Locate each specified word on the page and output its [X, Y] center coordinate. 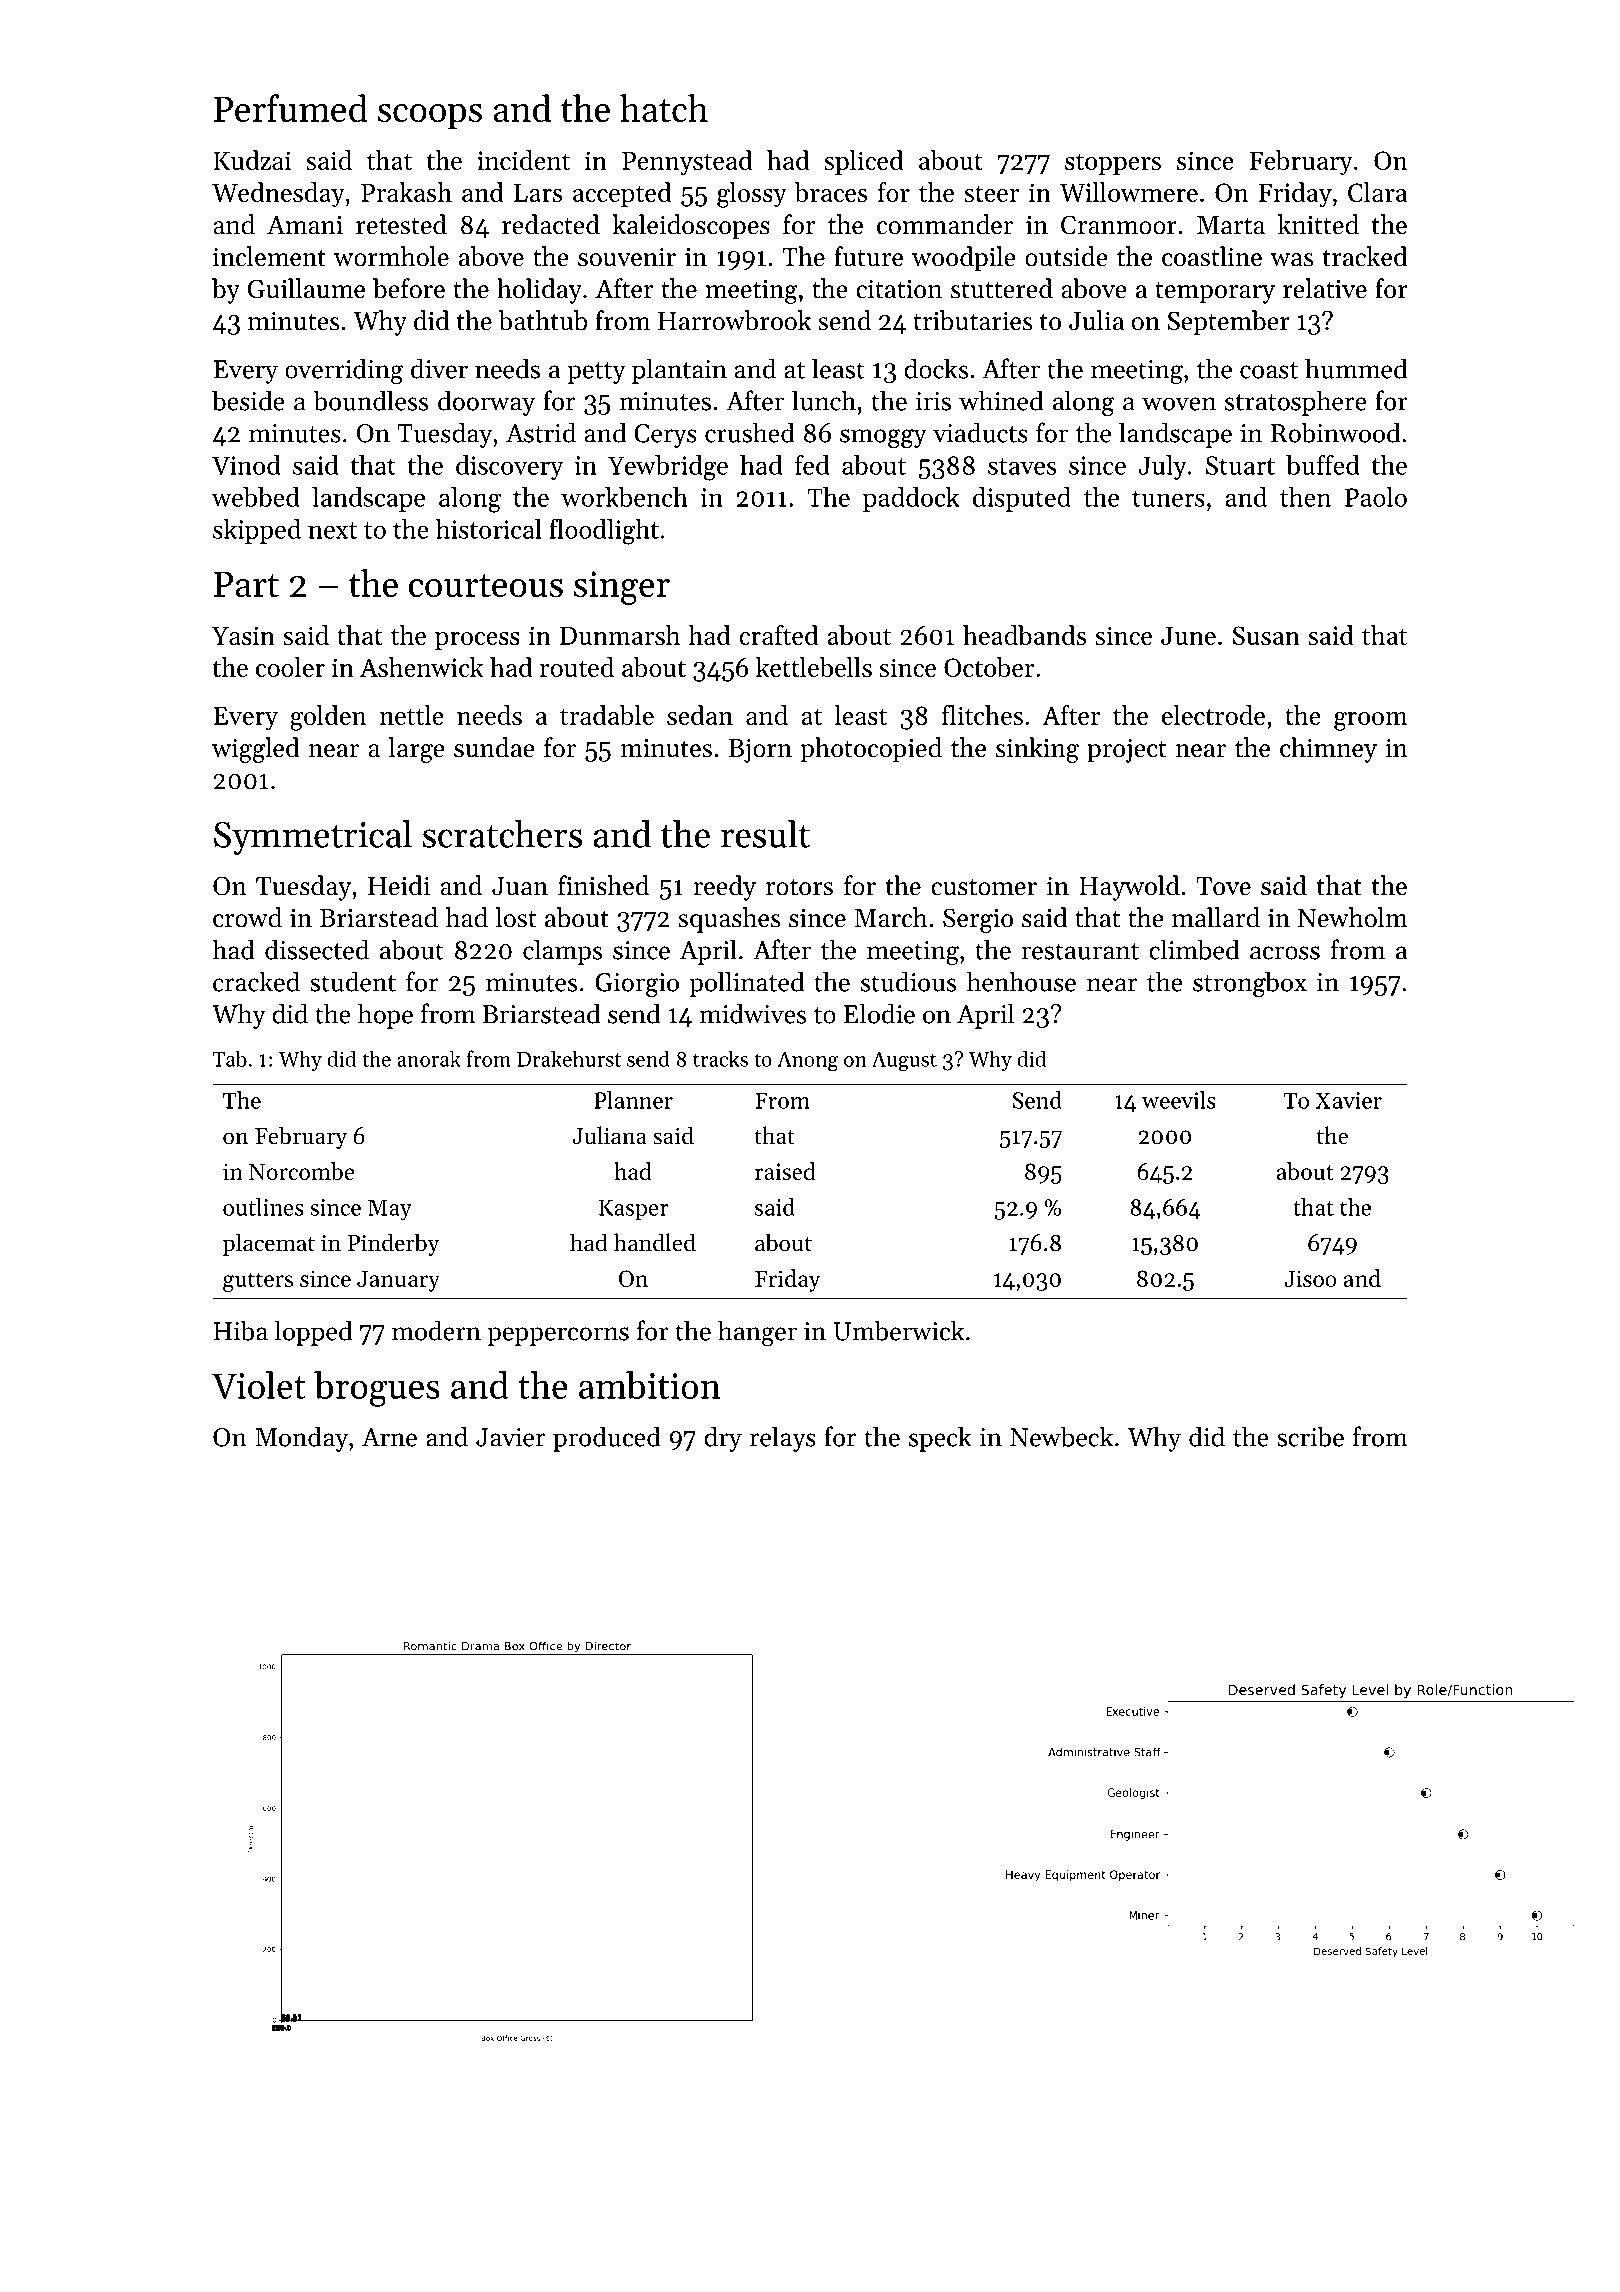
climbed [1194, 949]
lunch [824, 400]
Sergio [978, 920]
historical [489, 529]
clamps [562, 952]
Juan [520, 886]
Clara [1377, 192]
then [1305, 497]
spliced [864, 162]
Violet [258, 1385]
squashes [729, 920]
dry [723, 1439]
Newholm [1353, 917]
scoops [430, 116]
